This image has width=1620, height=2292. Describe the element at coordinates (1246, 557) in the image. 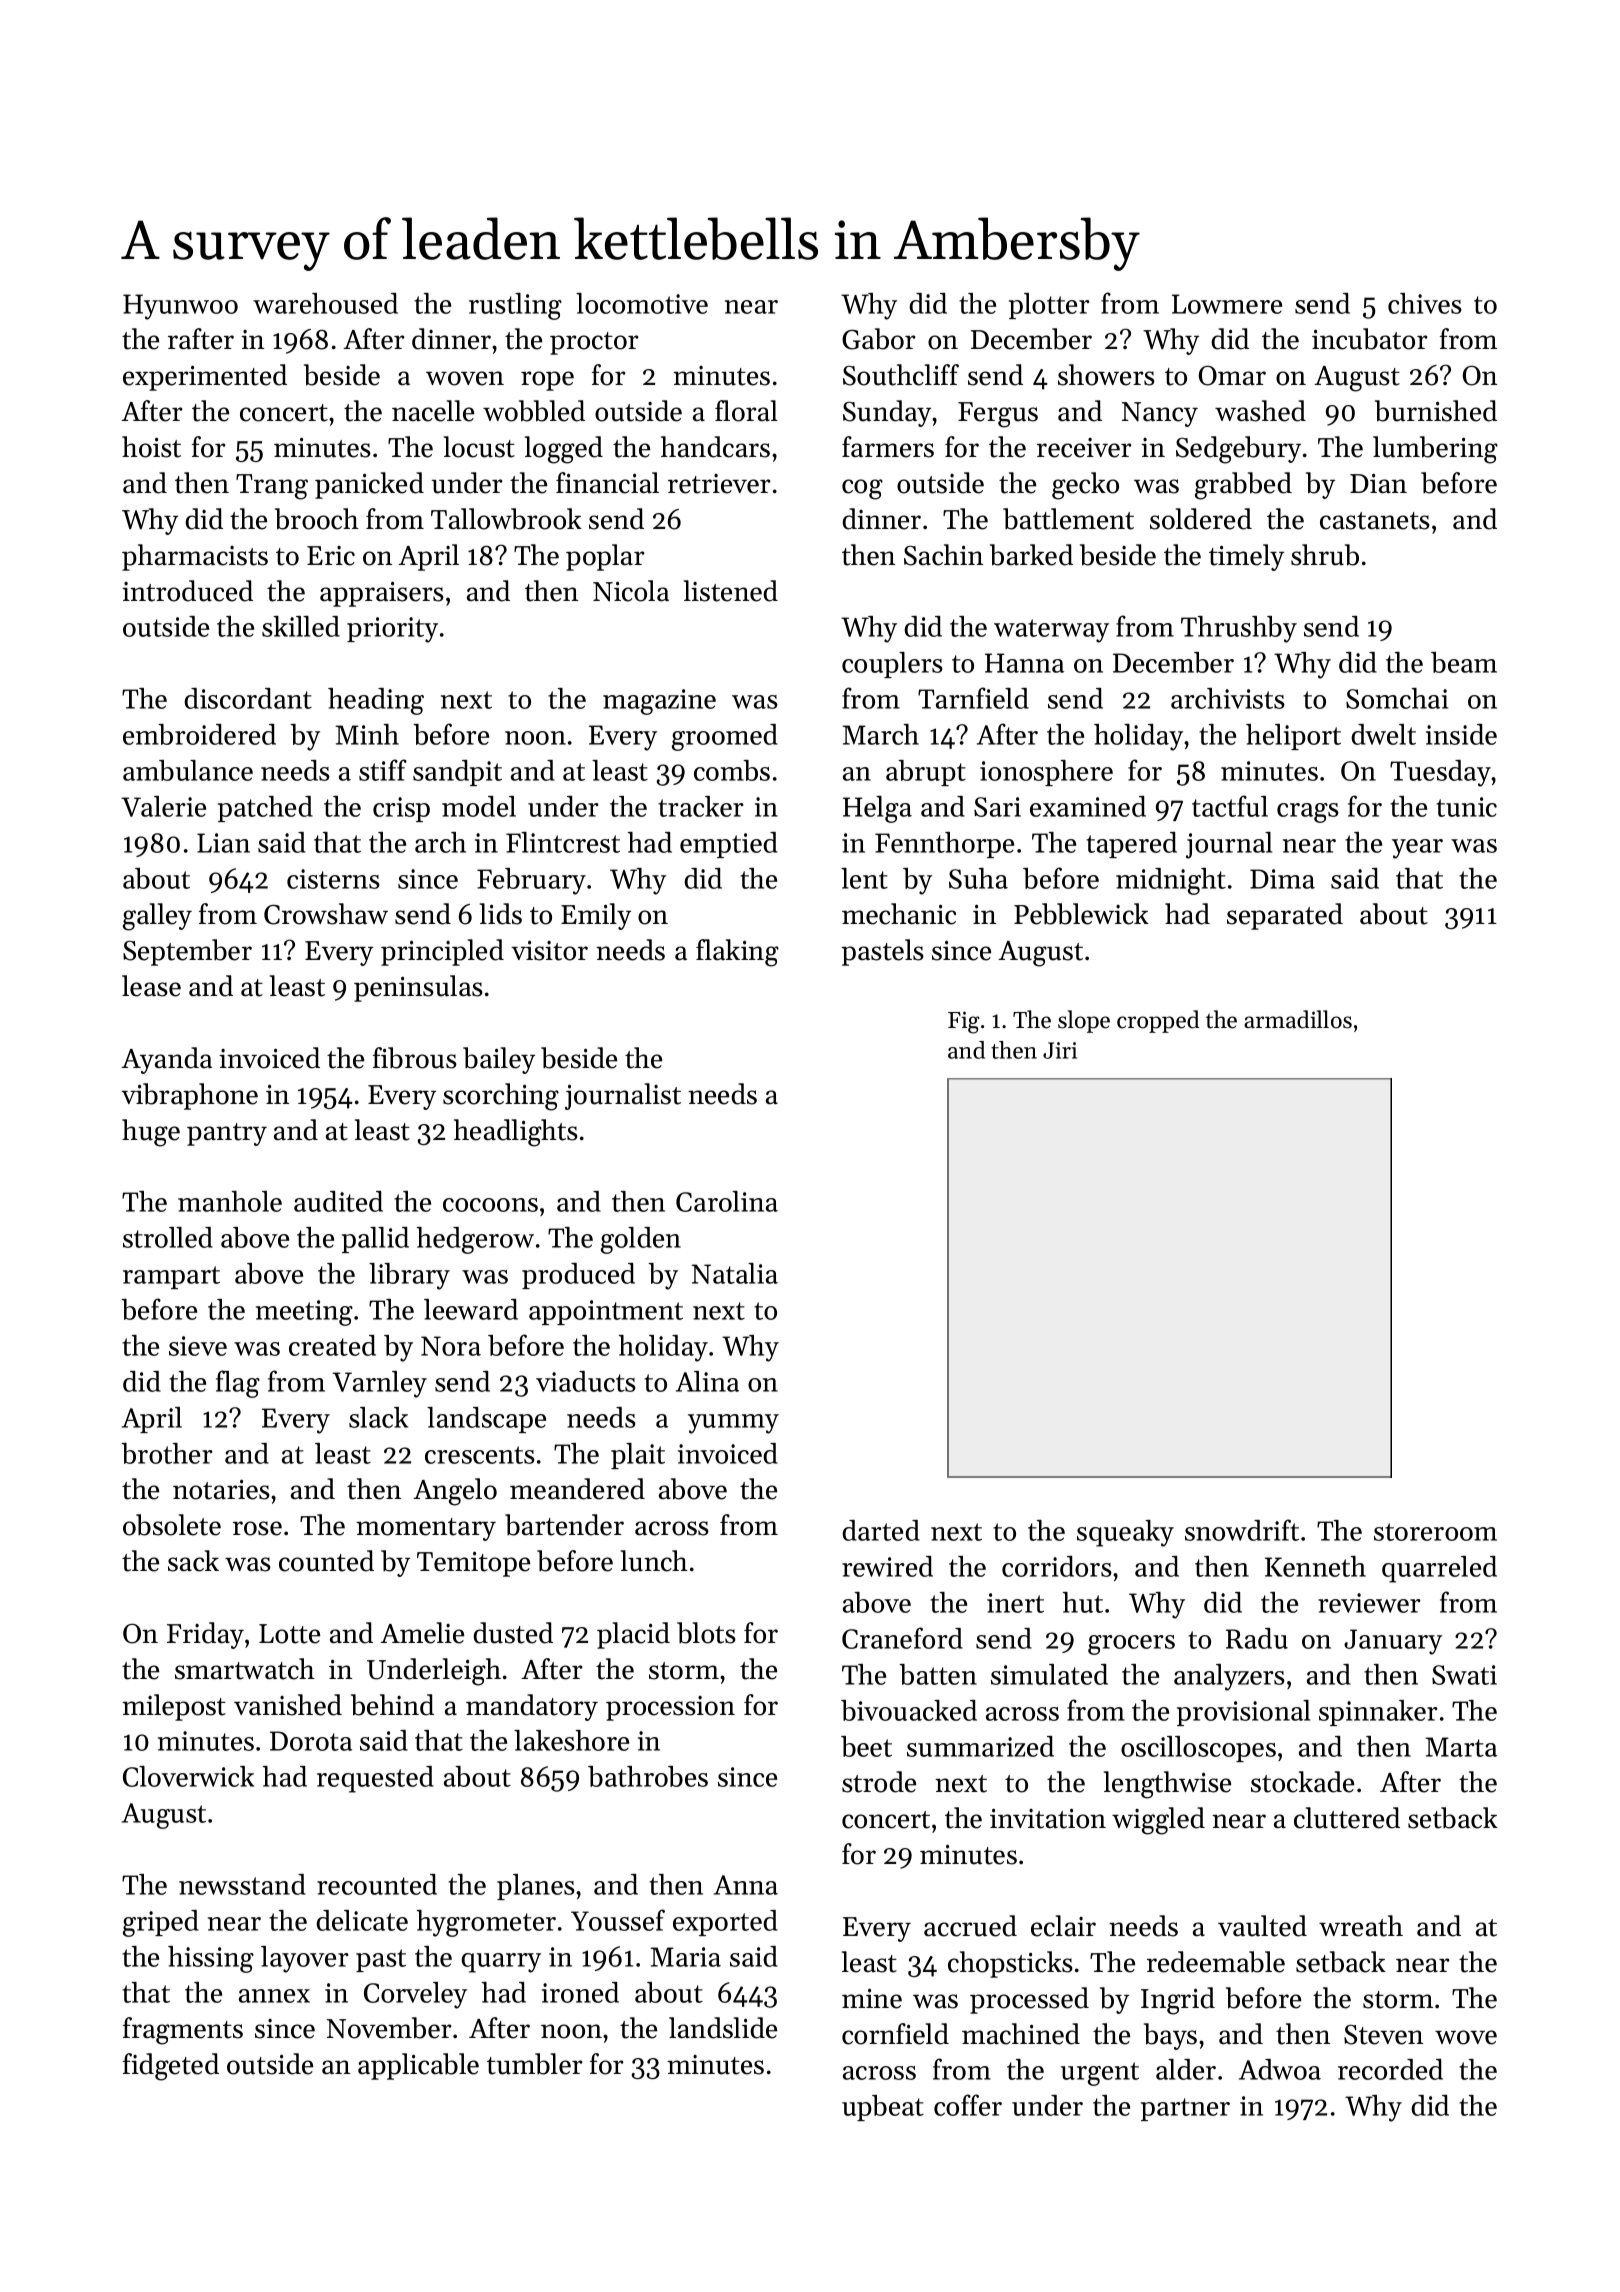

I see `timely` at that location.
